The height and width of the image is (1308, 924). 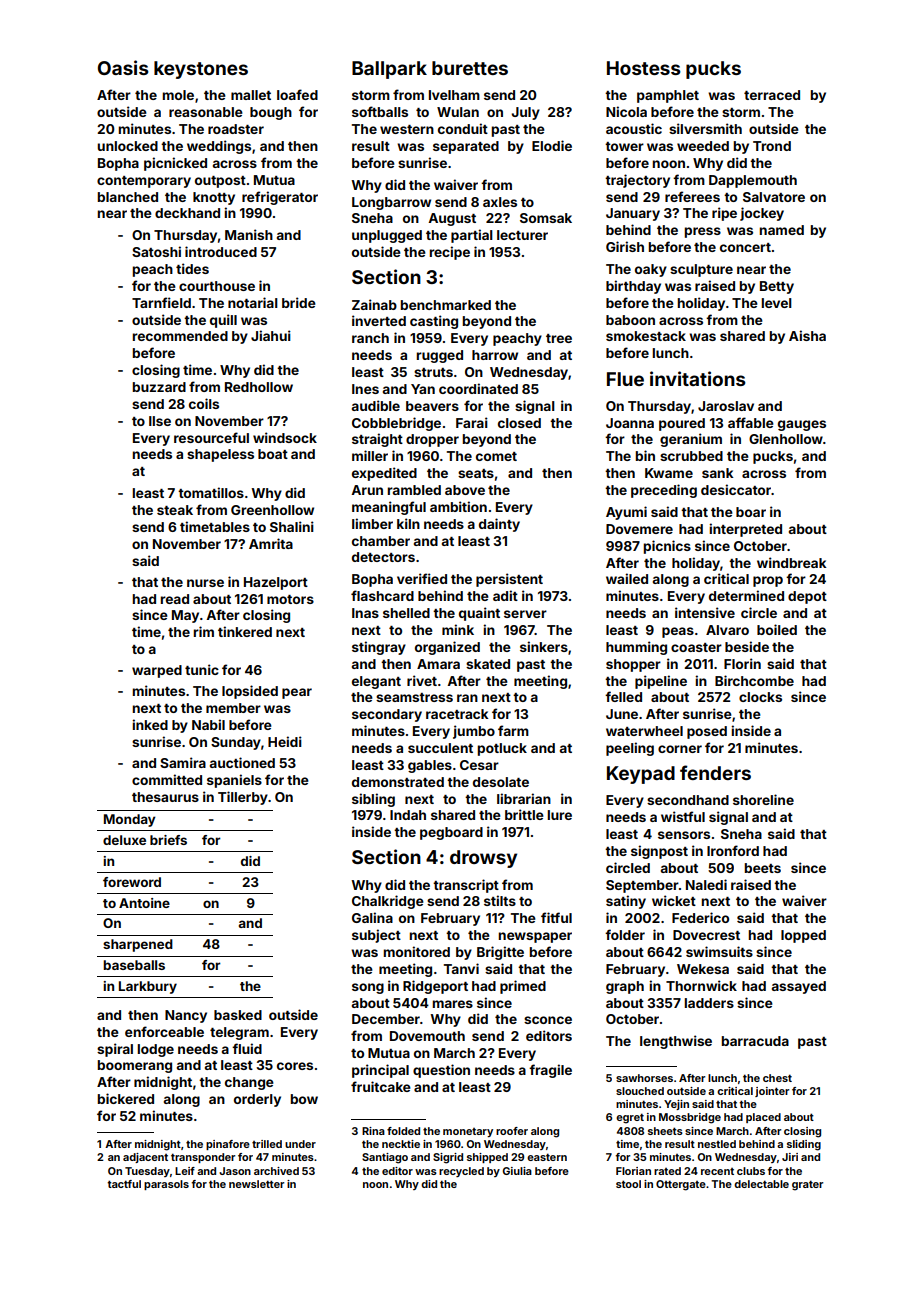 I want to click on persistent, so click(x=509, y=580).
